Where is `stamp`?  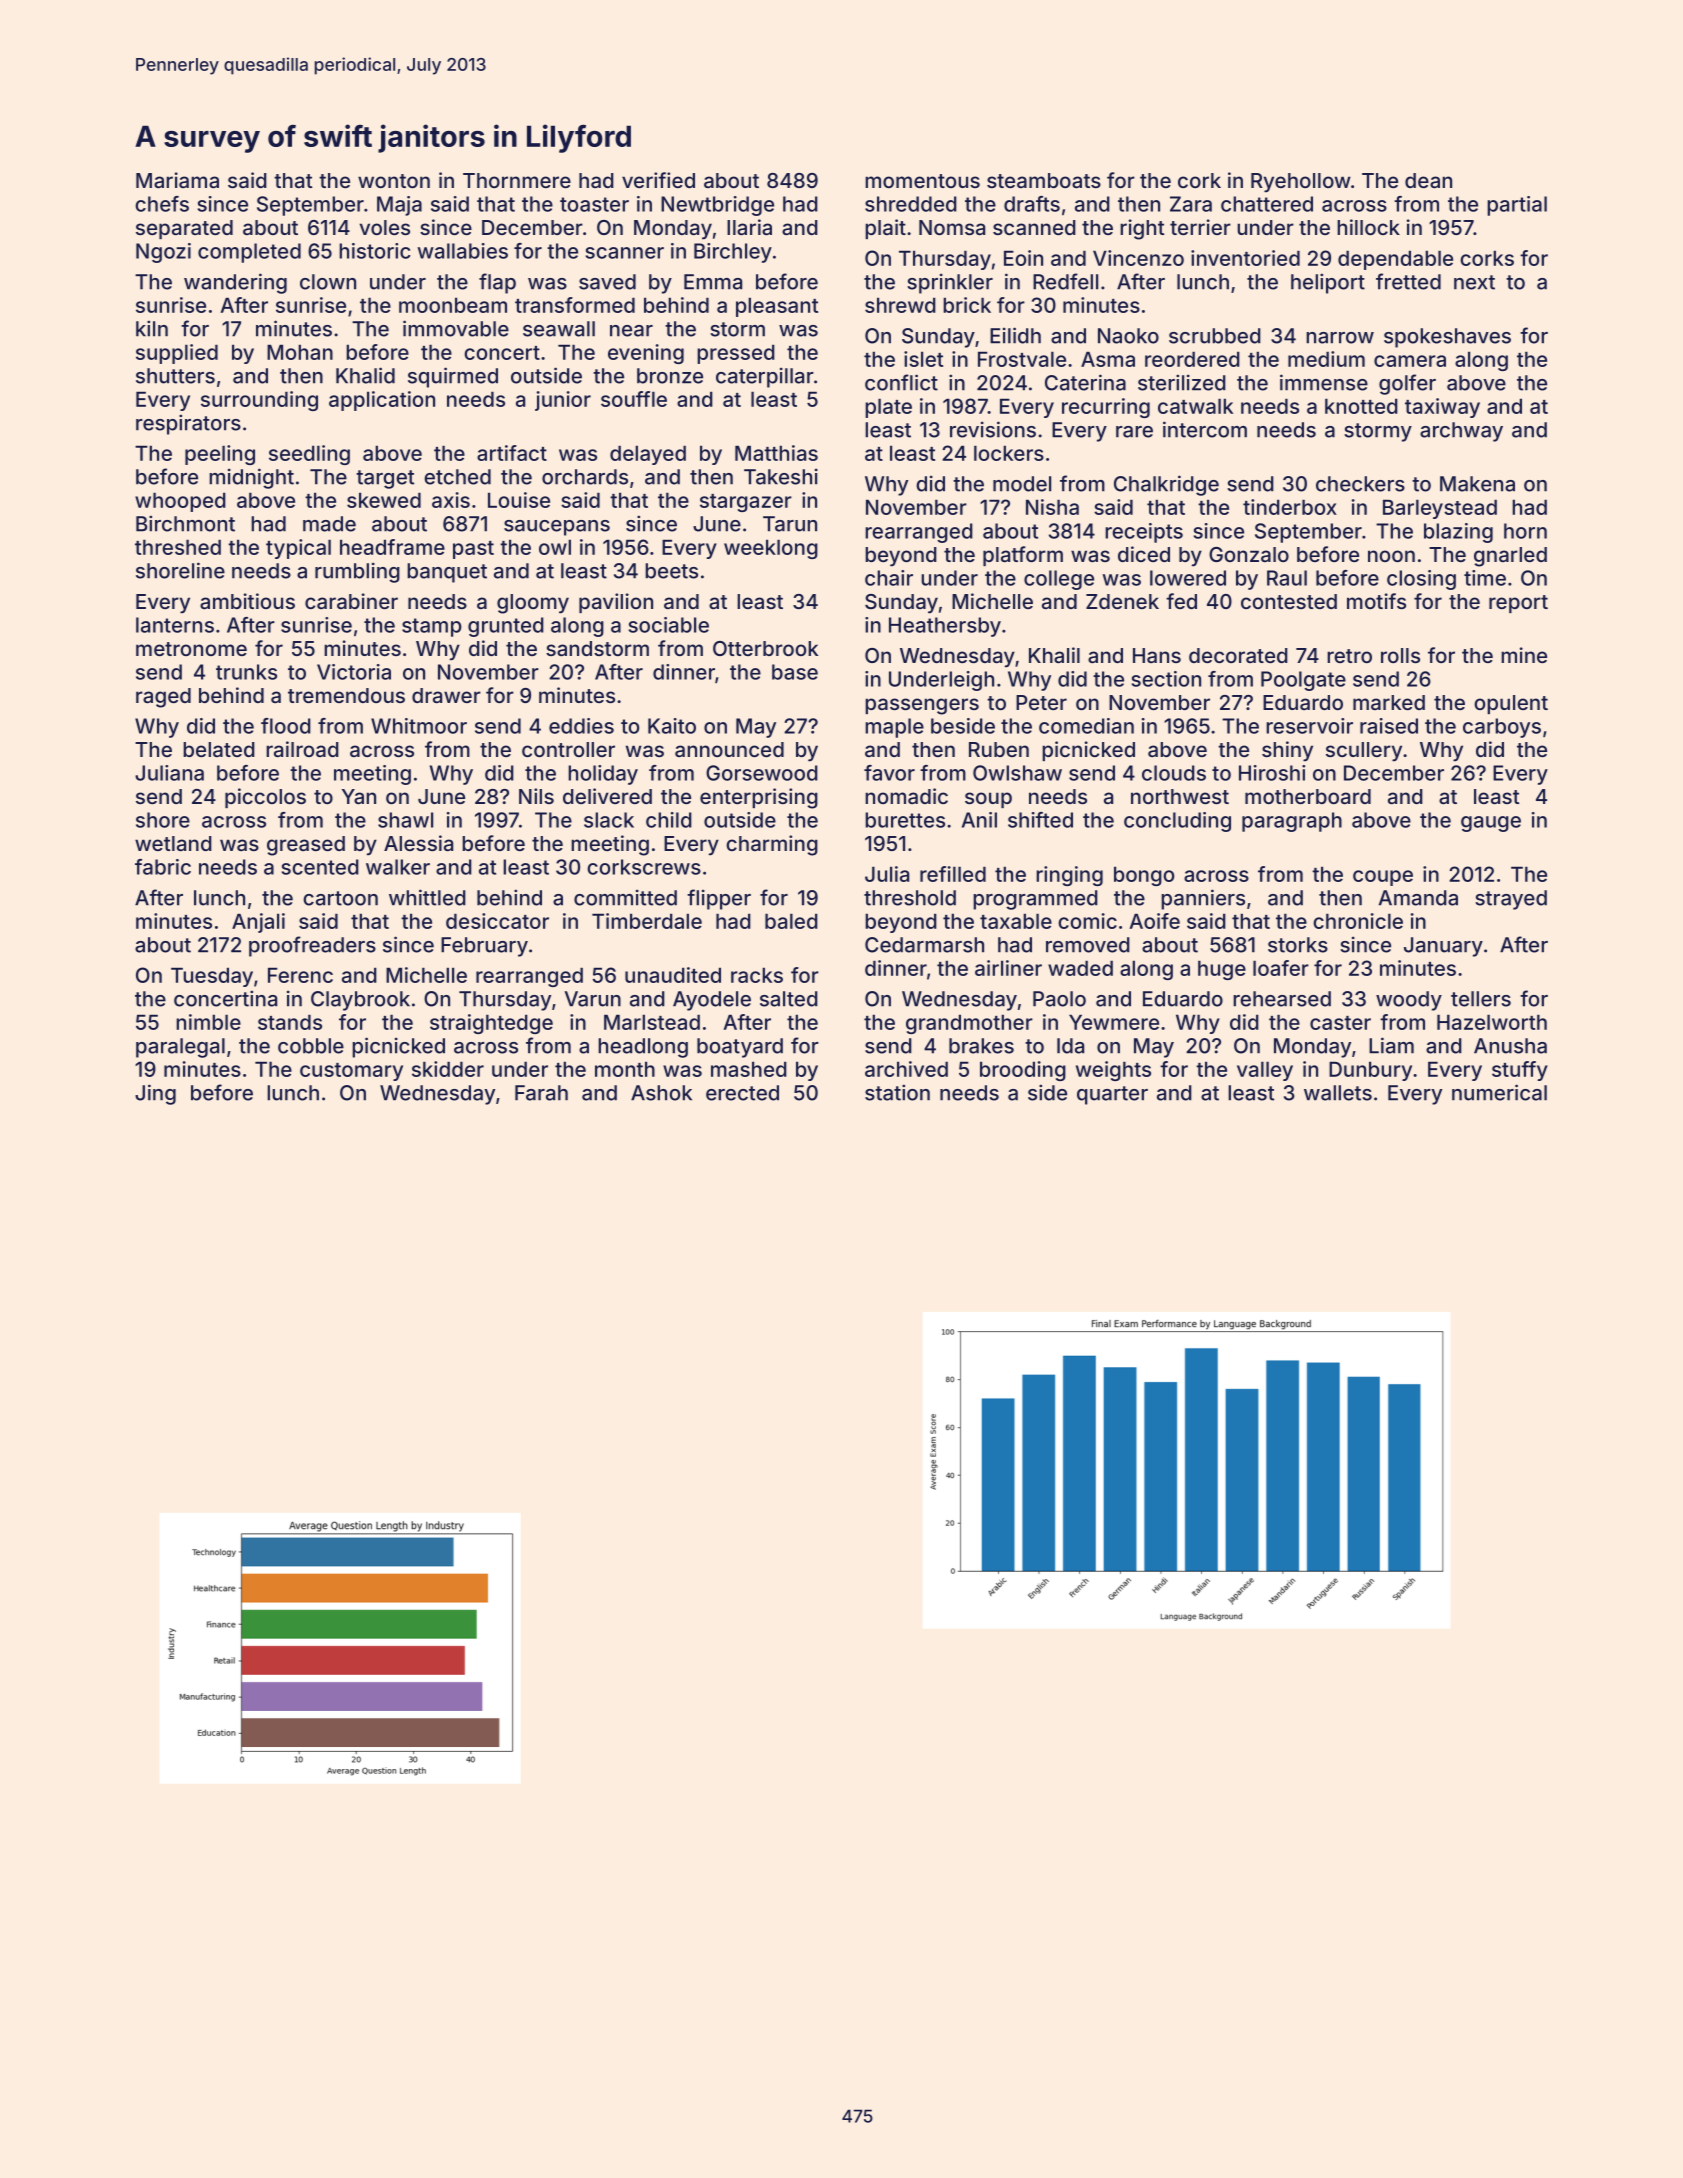
stamp is located at coordinates (432, 627).
